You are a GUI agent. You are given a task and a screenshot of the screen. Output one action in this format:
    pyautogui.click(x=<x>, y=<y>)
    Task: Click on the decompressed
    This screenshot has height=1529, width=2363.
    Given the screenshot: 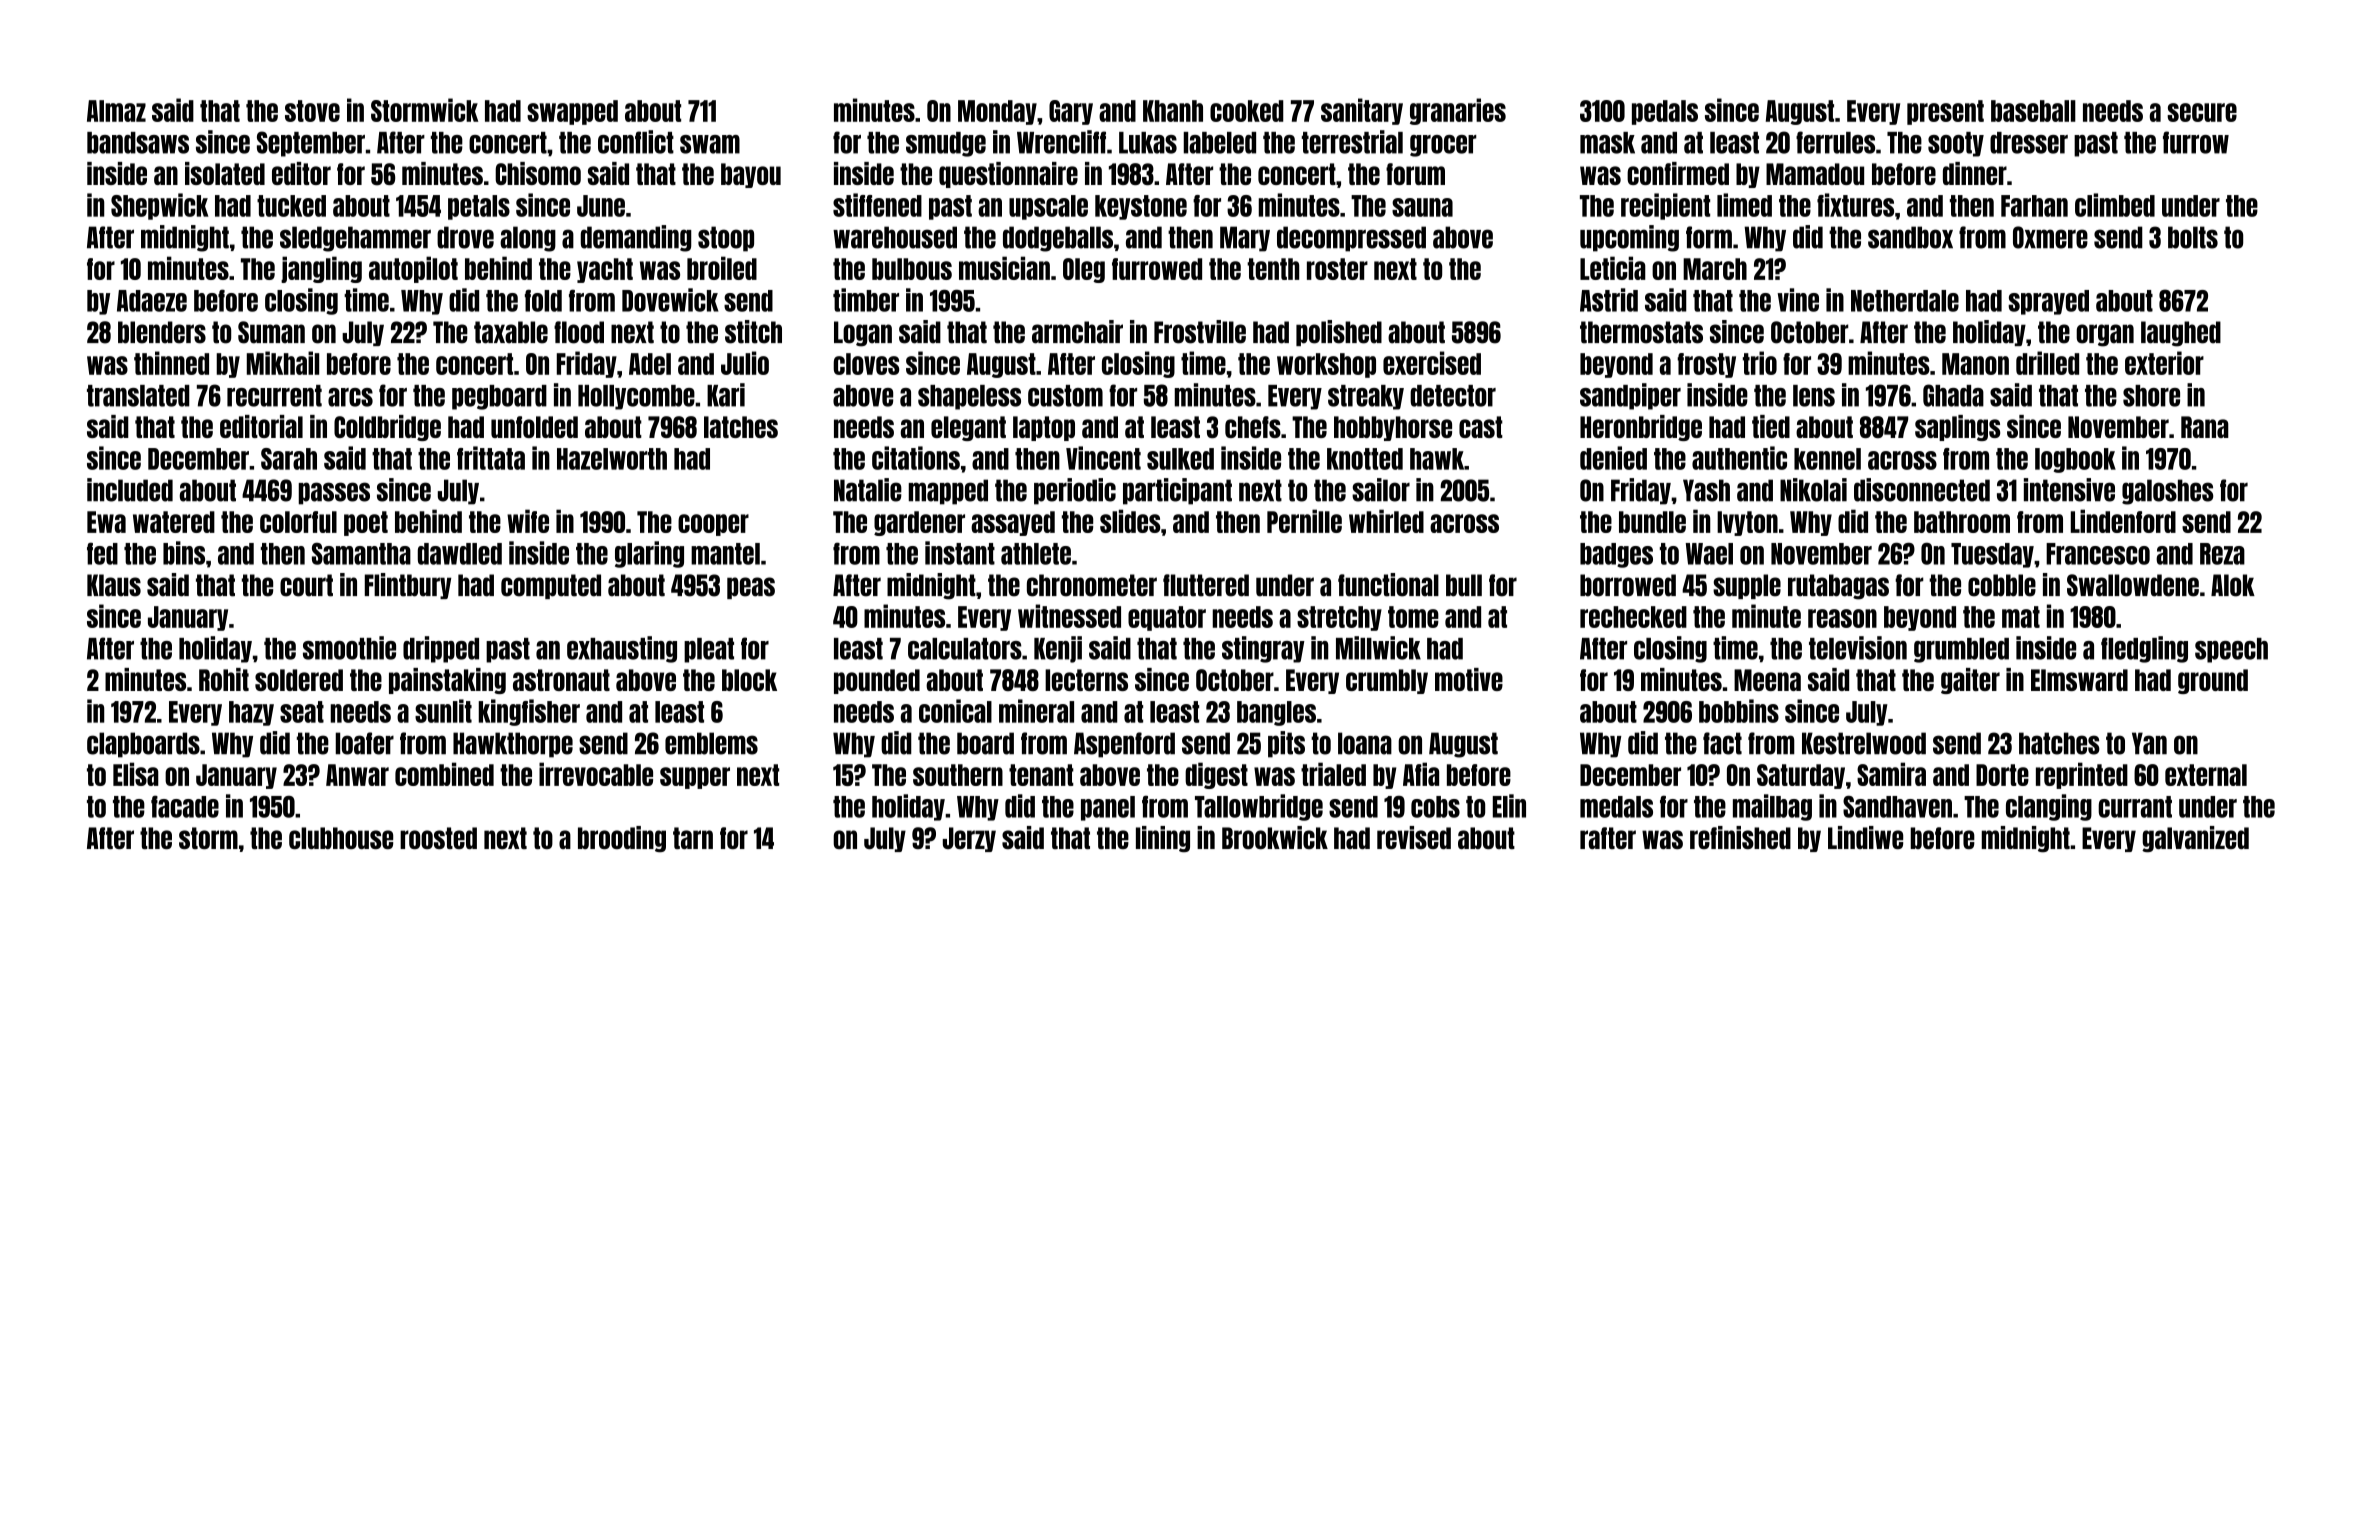 What is the action you would take?
    pyautogui.click(x=1351, y=239)
